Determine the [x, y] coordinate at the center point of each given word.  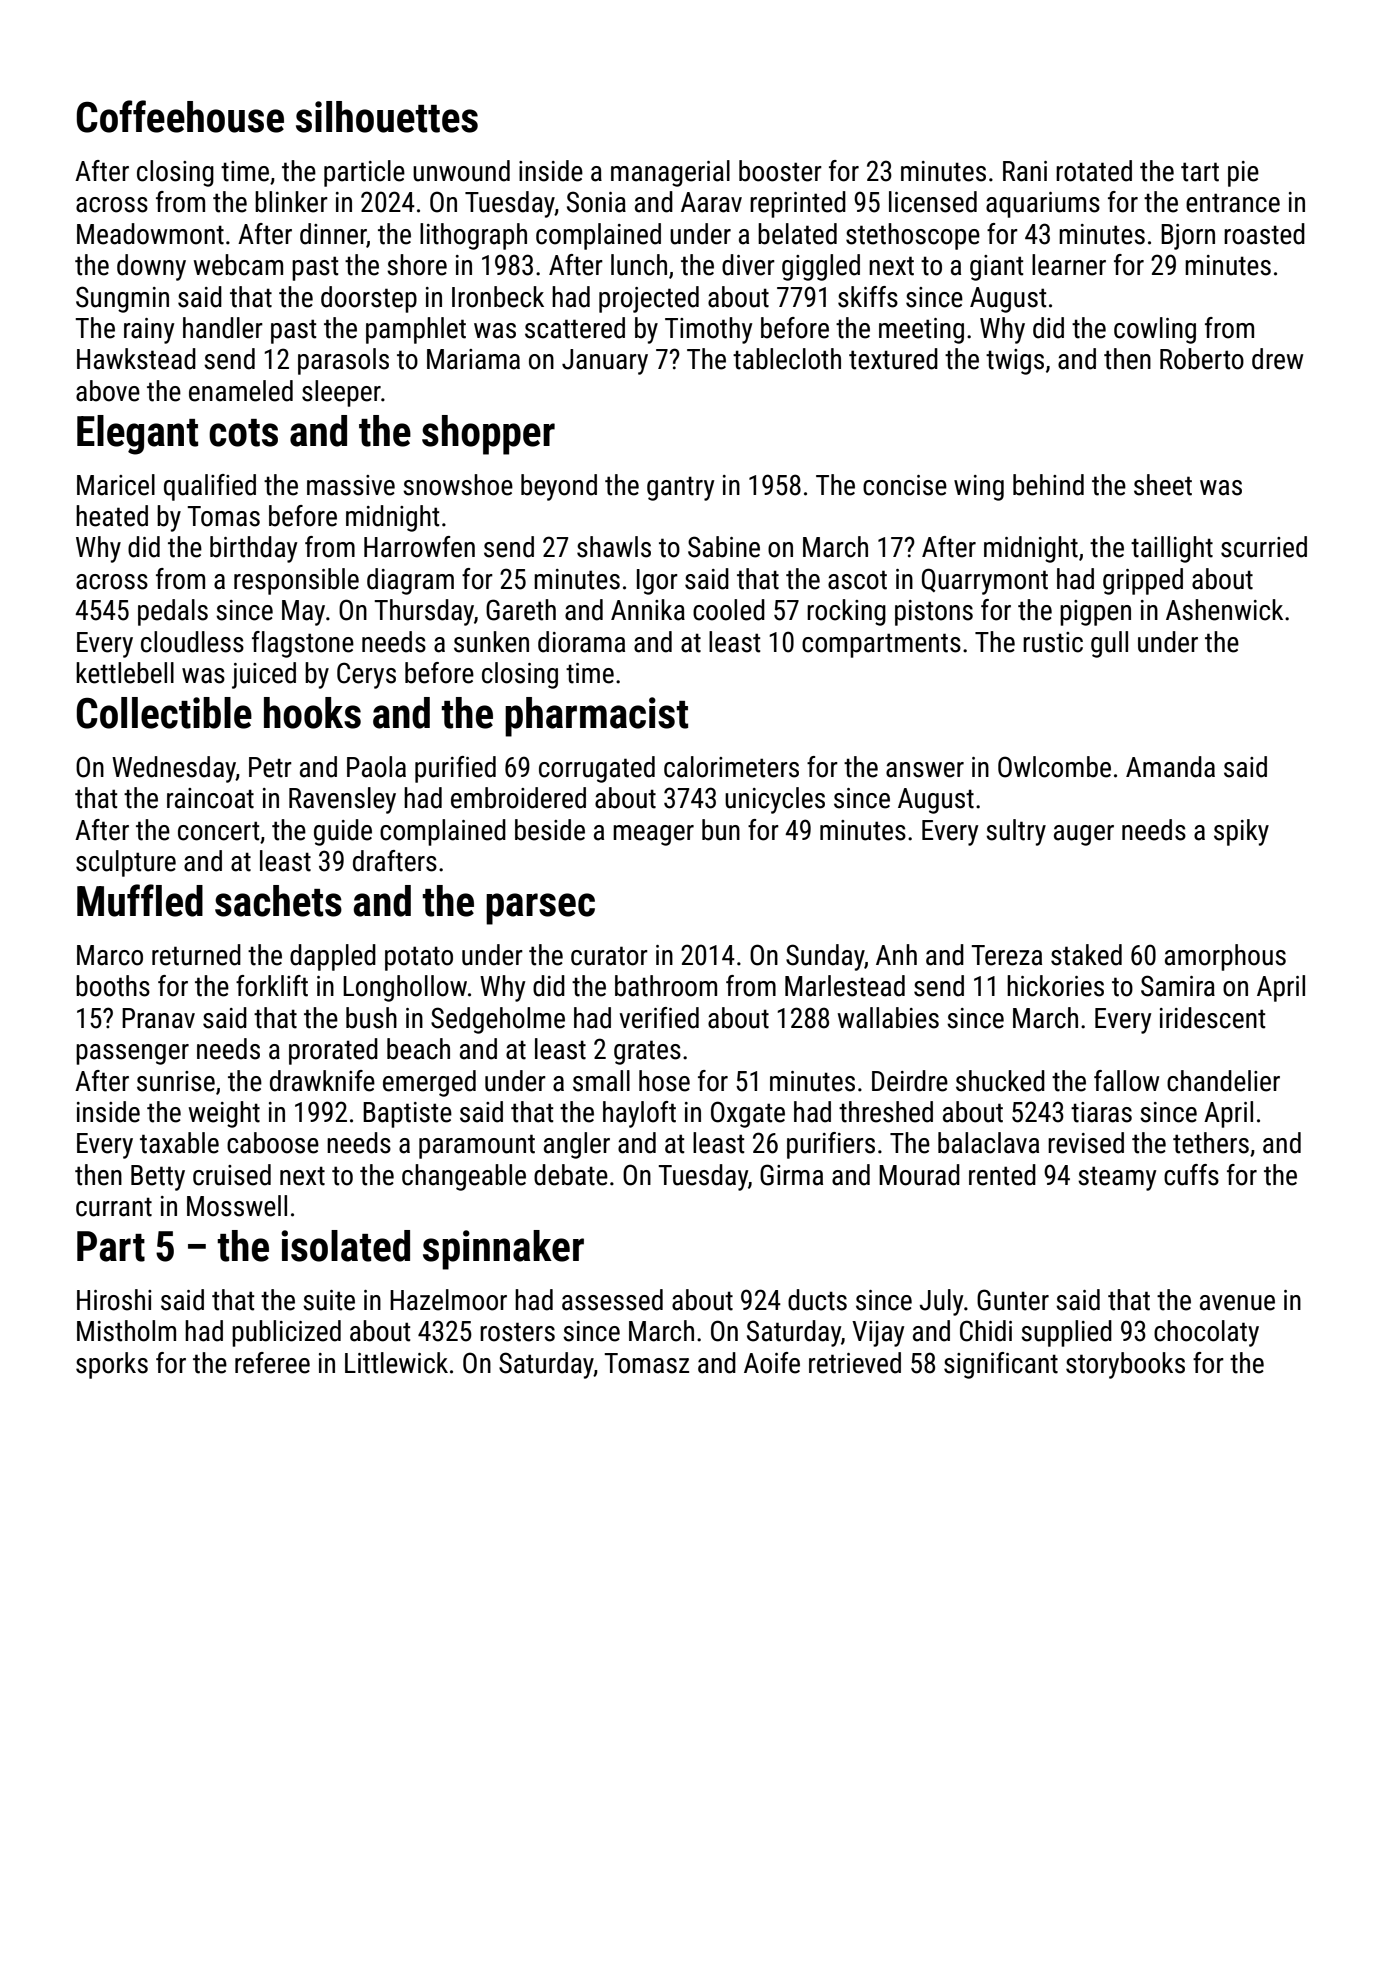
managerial [670, 173]
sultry [1016, 832]
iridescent [1213, 1018]
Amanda [1170, 767]
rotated [1094, 171]
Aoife [772, 1363]
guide [343, 832]
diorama [581, 642]
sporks [112, 1365]
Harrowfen [419, 547]
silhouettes [387, 117]
